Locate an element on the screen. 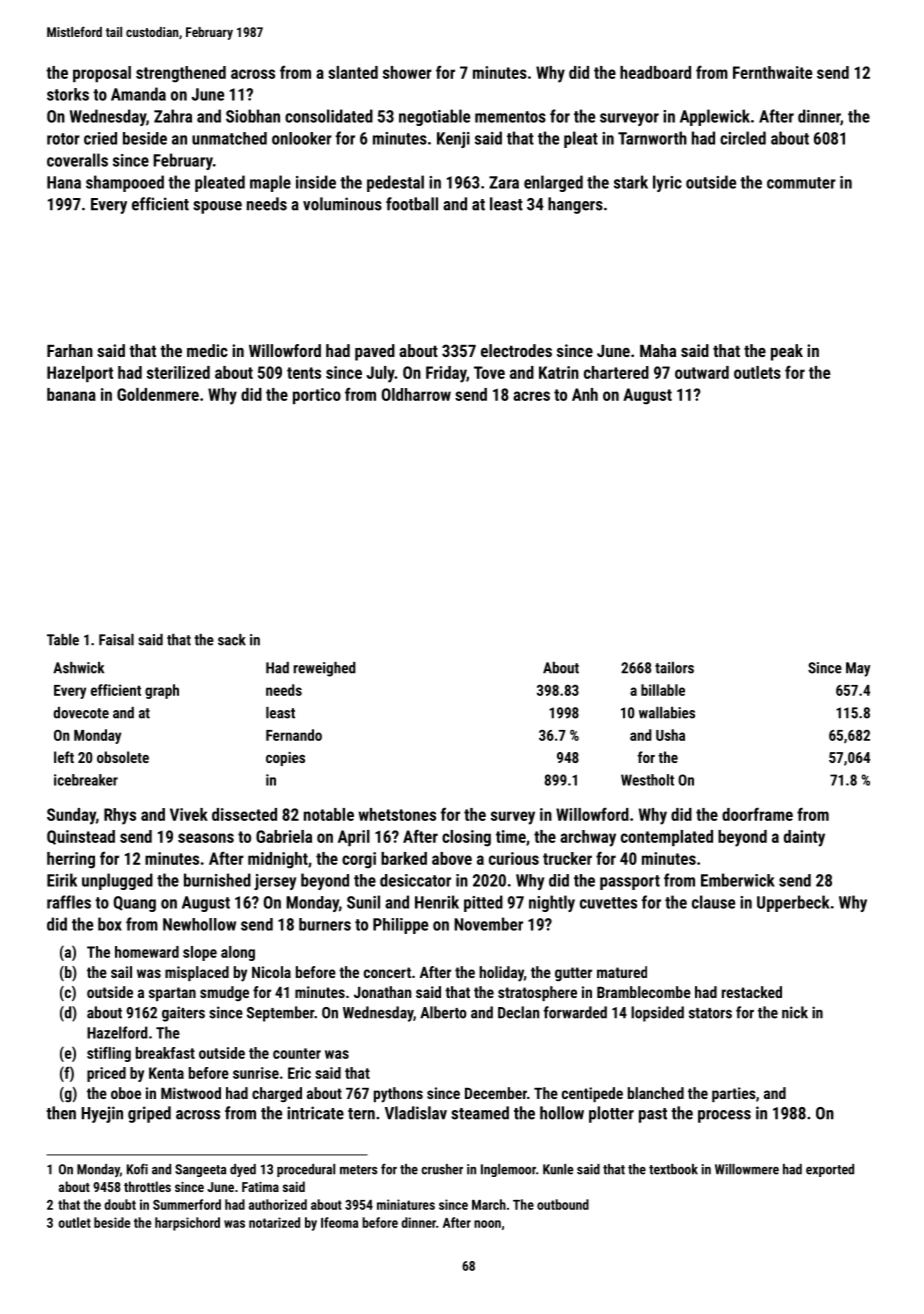 The image size is (924, 1314). tents is located at coordinates (304, 373).
